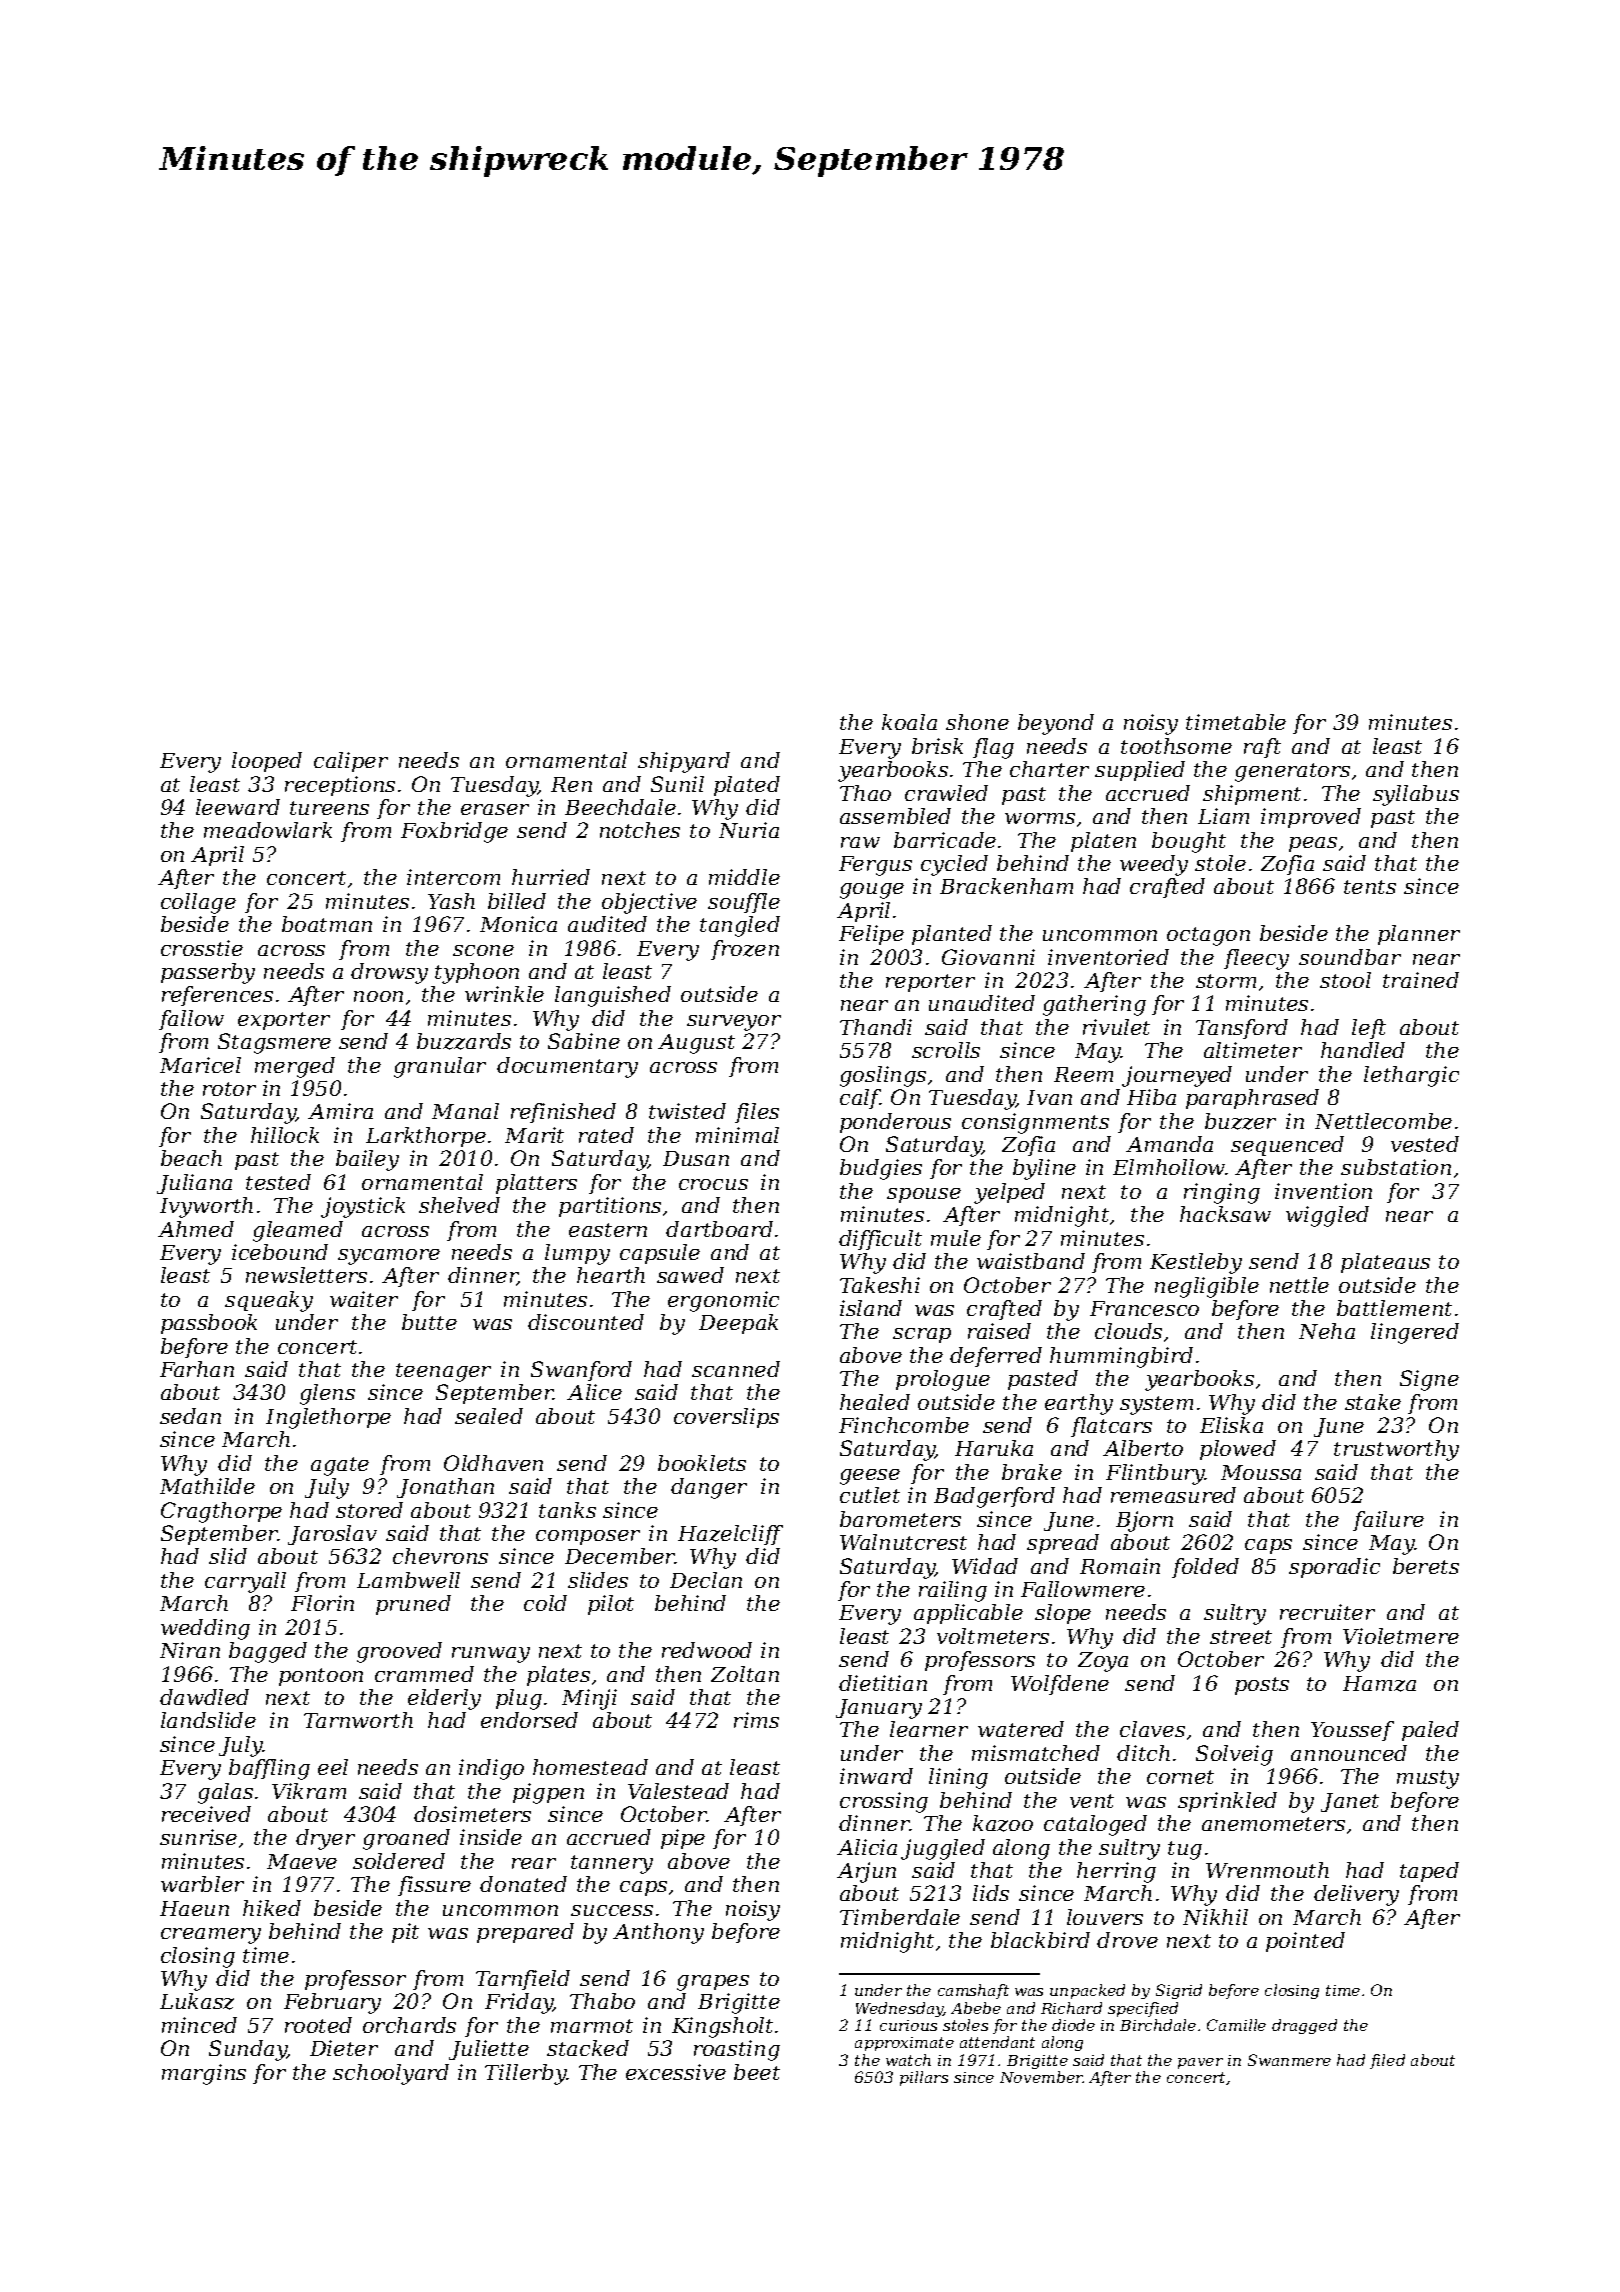 The height and width of the document is (2292, 1620). I want to click on planner, so click(1419, 935).
